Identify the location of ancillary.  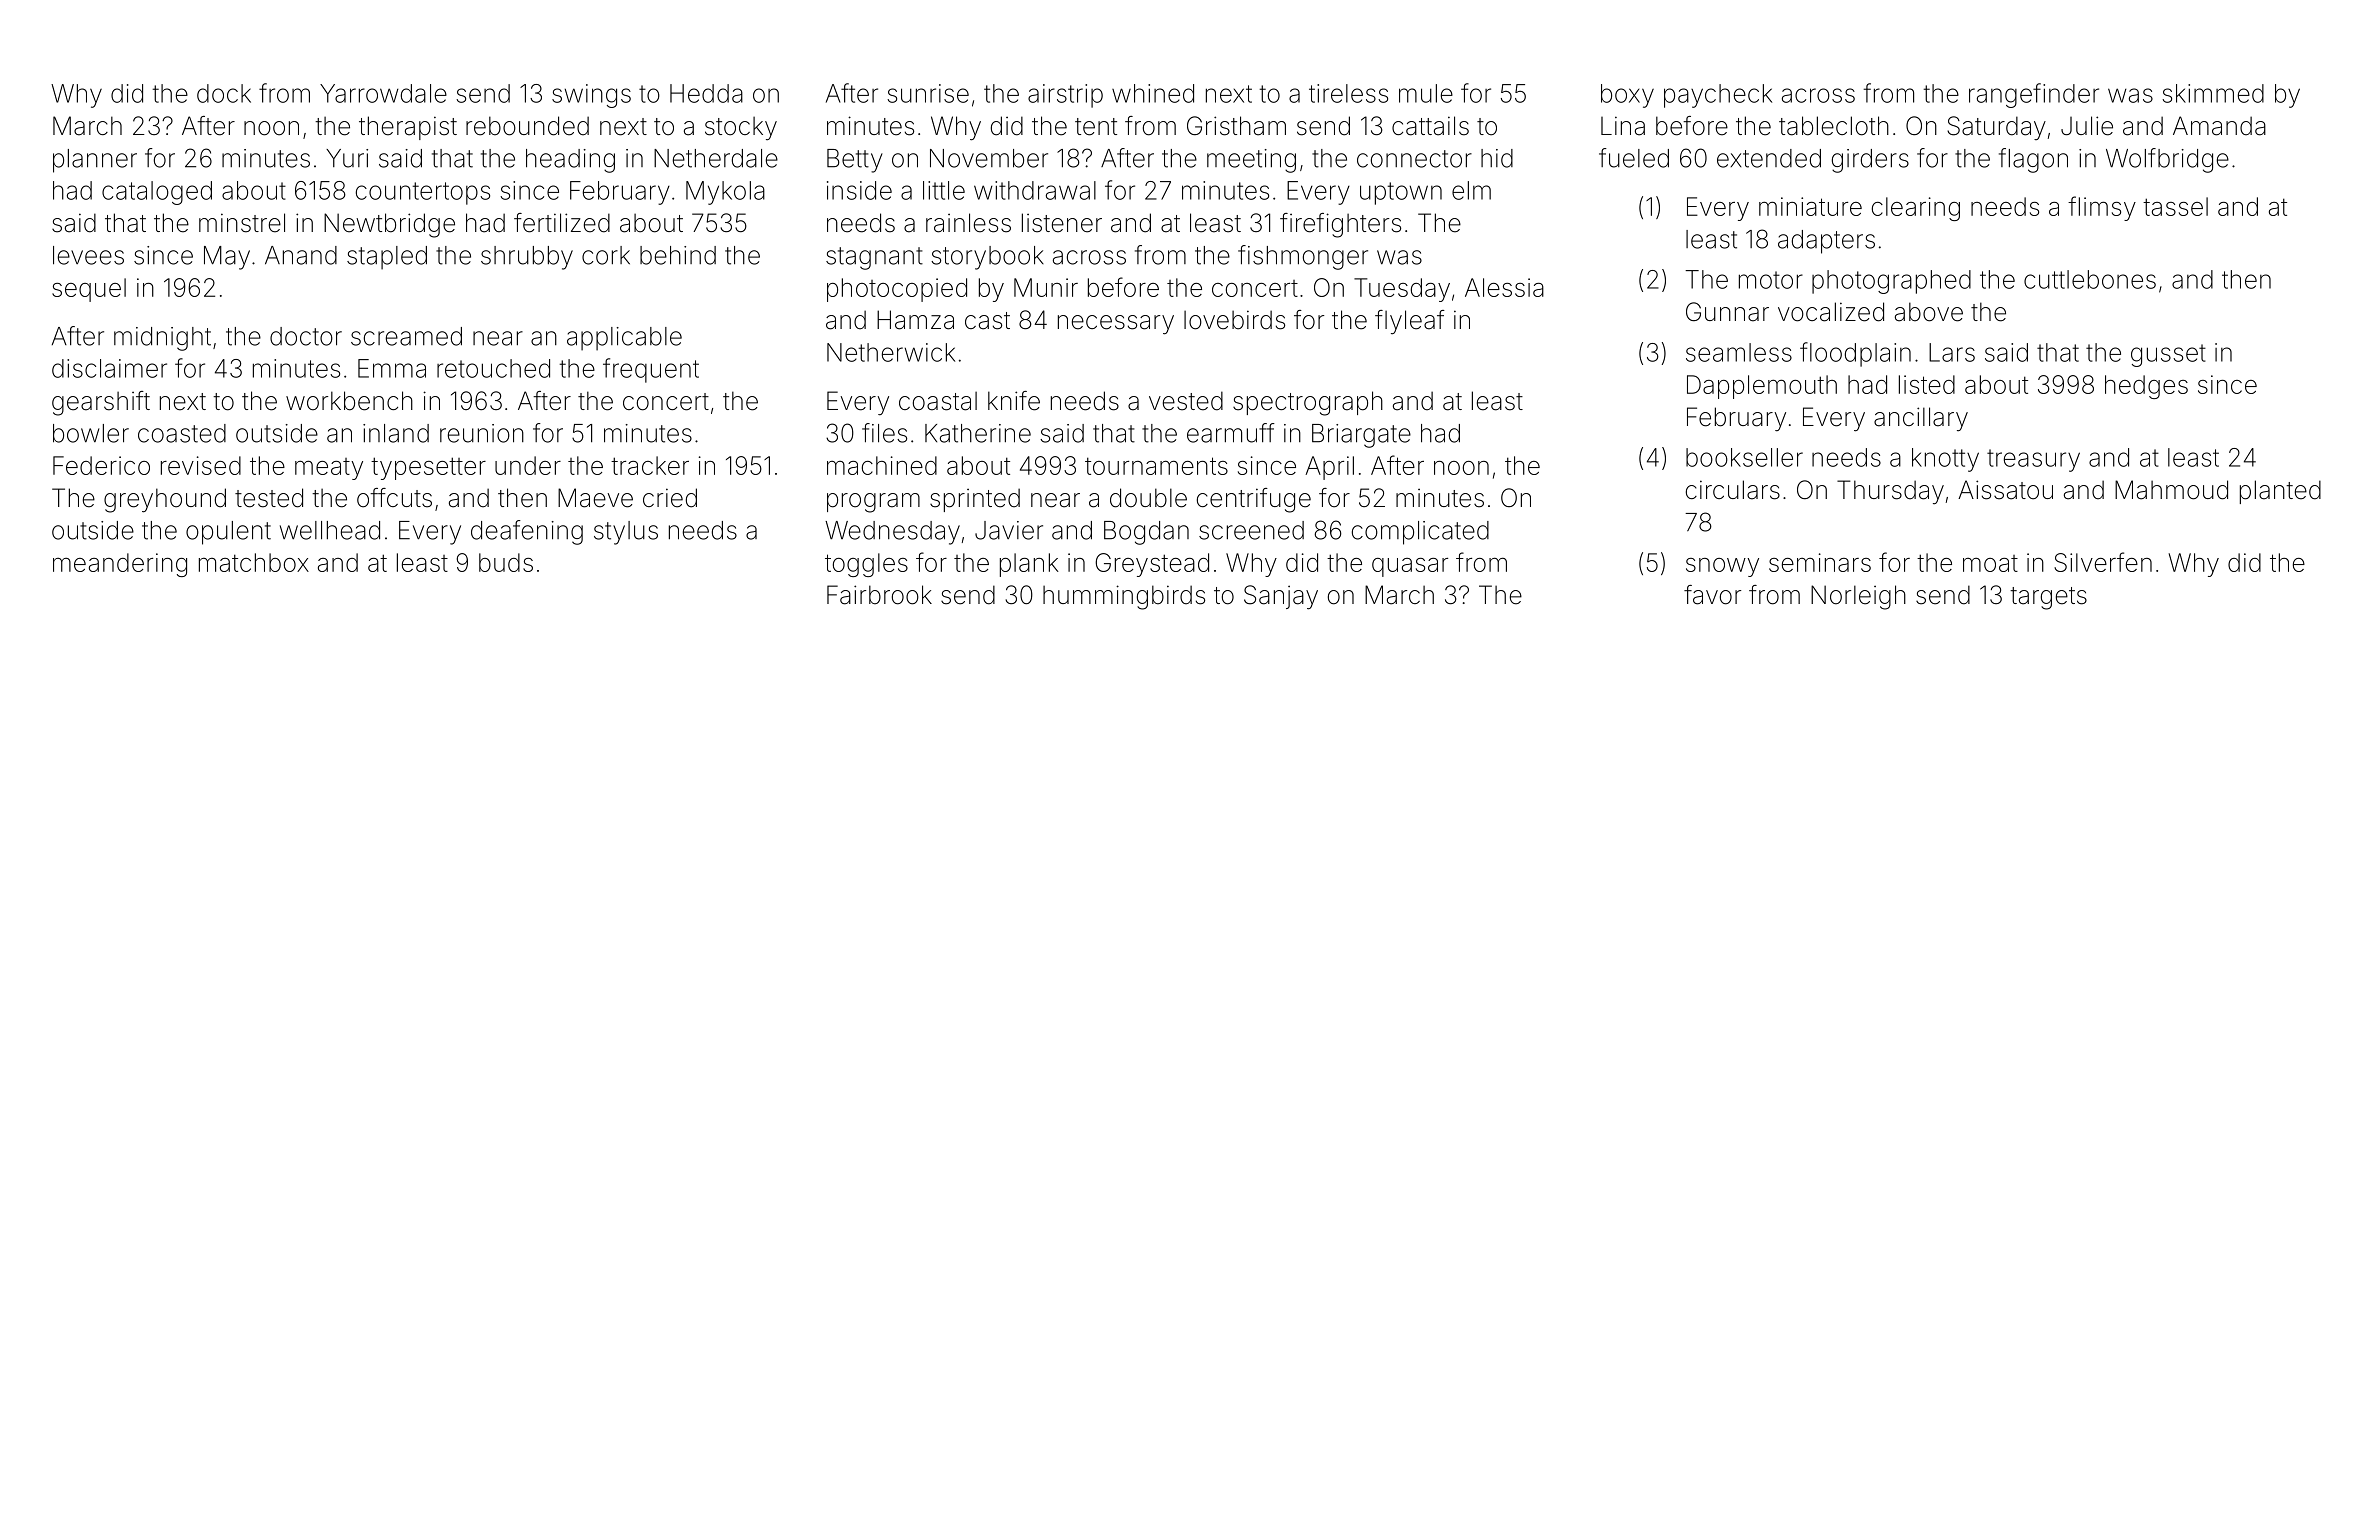
(1921, 419).
